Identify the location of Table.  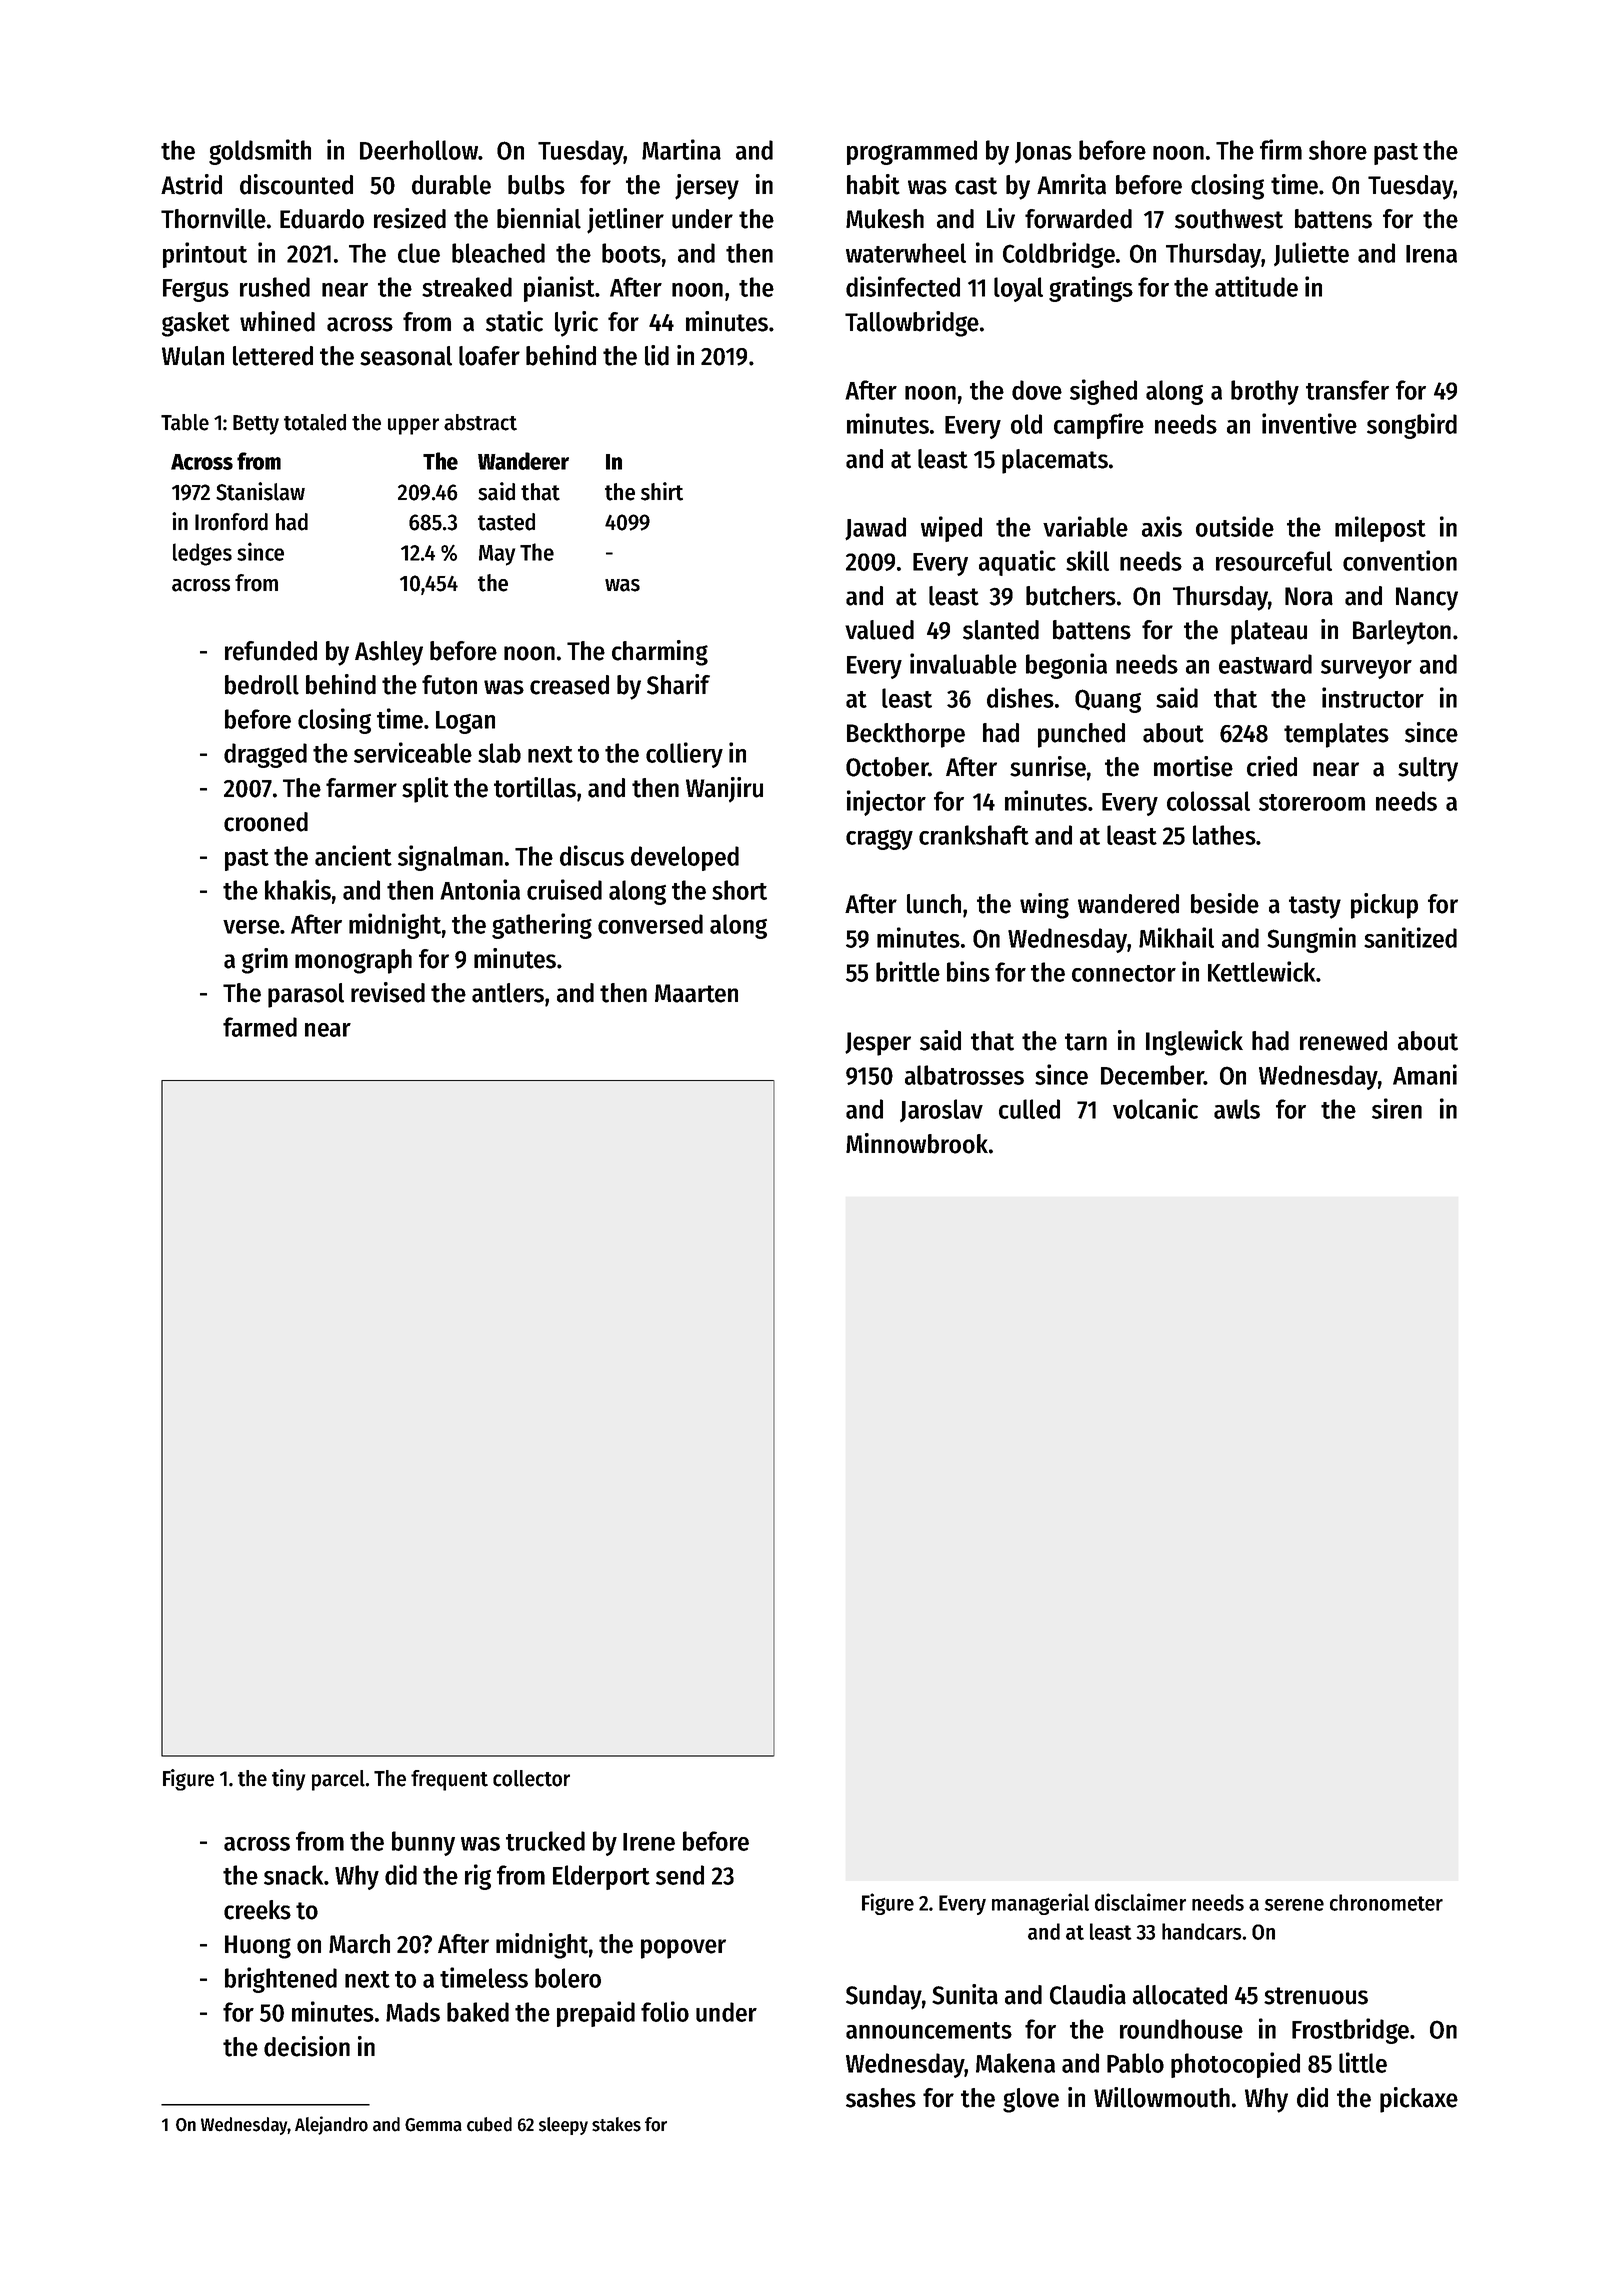
(185, 422).
